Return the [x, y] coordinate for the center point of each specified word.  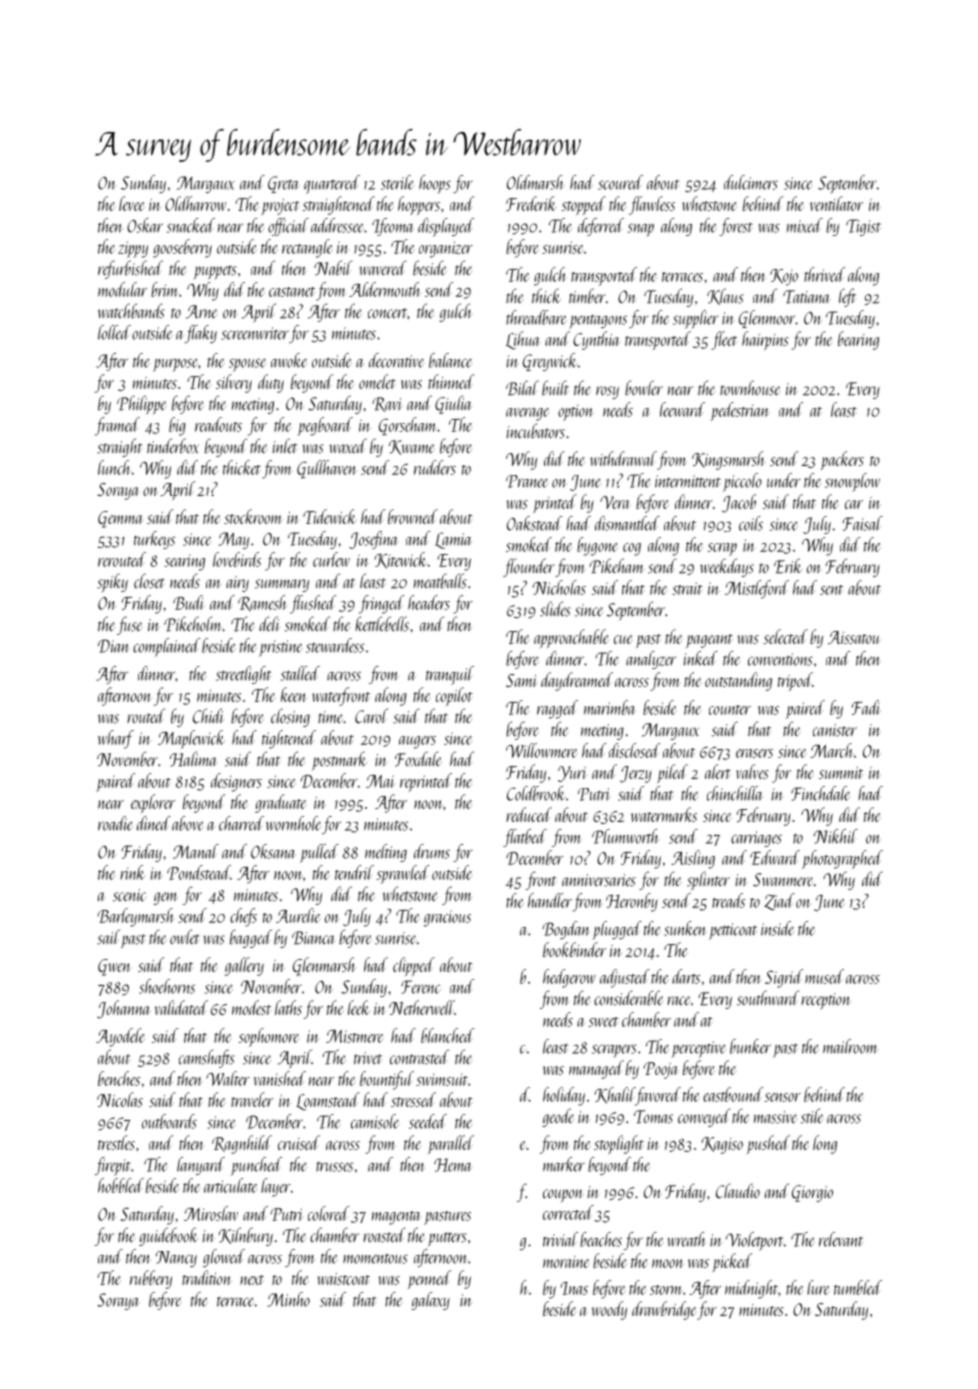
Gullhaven [327, 469]
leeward [682, 409]
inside [777, 928]
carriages [756, 839]
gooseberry [182, 248]
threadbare [536, 317]
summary [282, 585]
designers [236, 782]
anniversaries [599, 880]
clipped [414, 966]
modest [251, 1007]
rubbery [151, 1279]
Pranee [527, 481]
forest [736, 227]
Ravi [387, 404]
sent [831, 590]
